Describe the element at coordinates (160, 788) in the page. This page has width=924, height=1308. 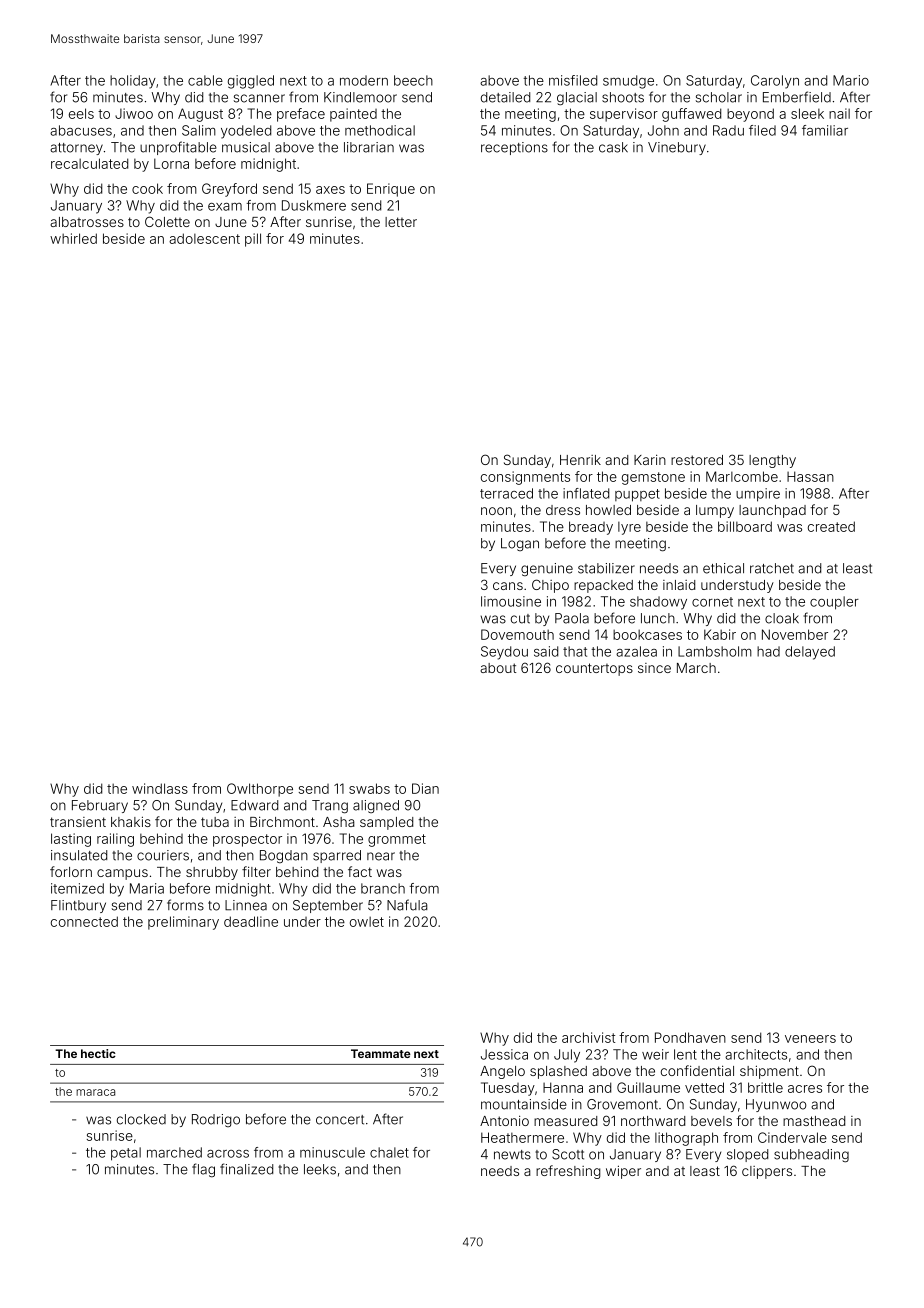
I see `windlass` at that location.
